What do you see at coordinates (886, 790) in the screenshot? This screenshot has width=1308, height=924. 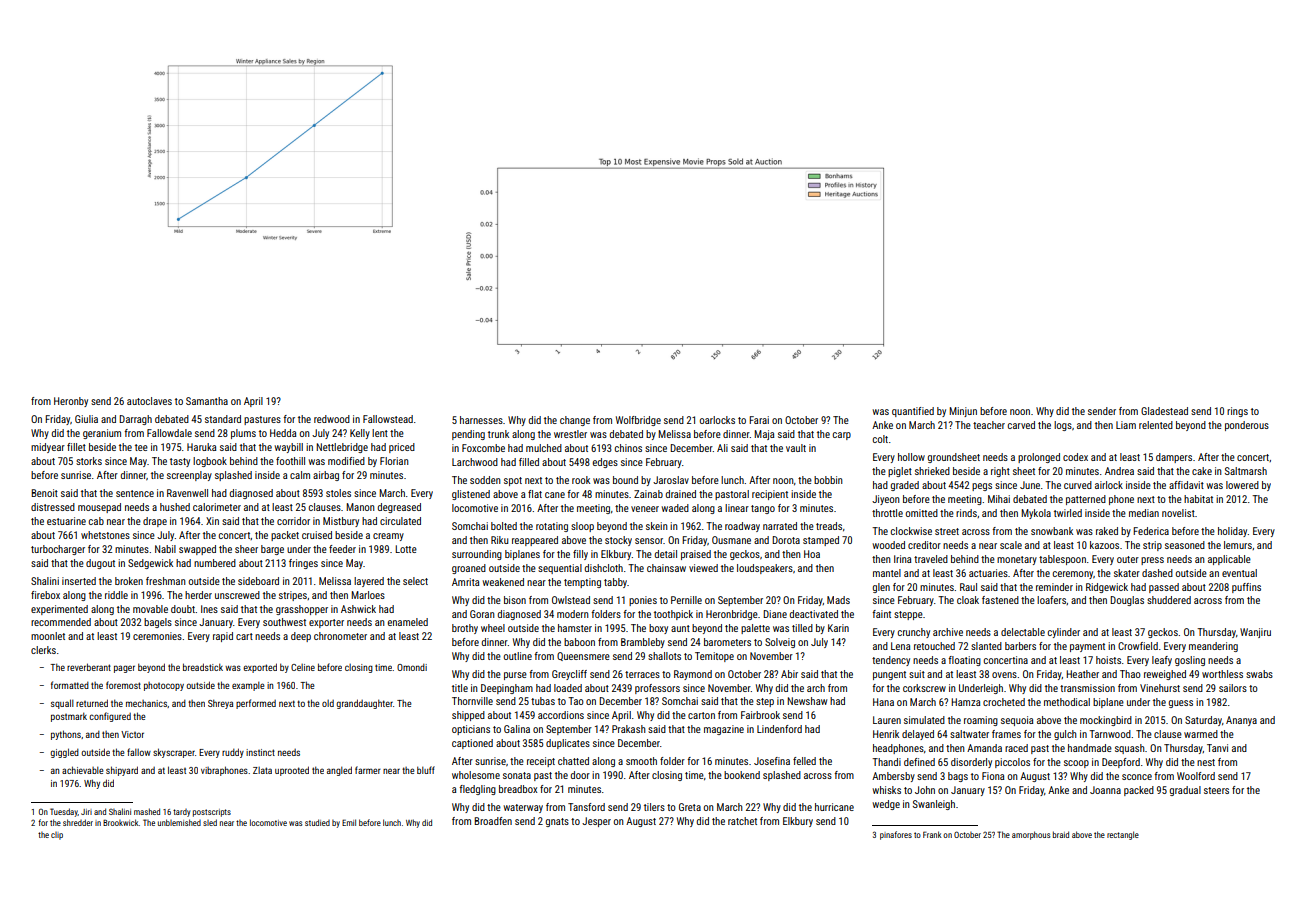 I see `whisks` at bounding box center [886, 790].
